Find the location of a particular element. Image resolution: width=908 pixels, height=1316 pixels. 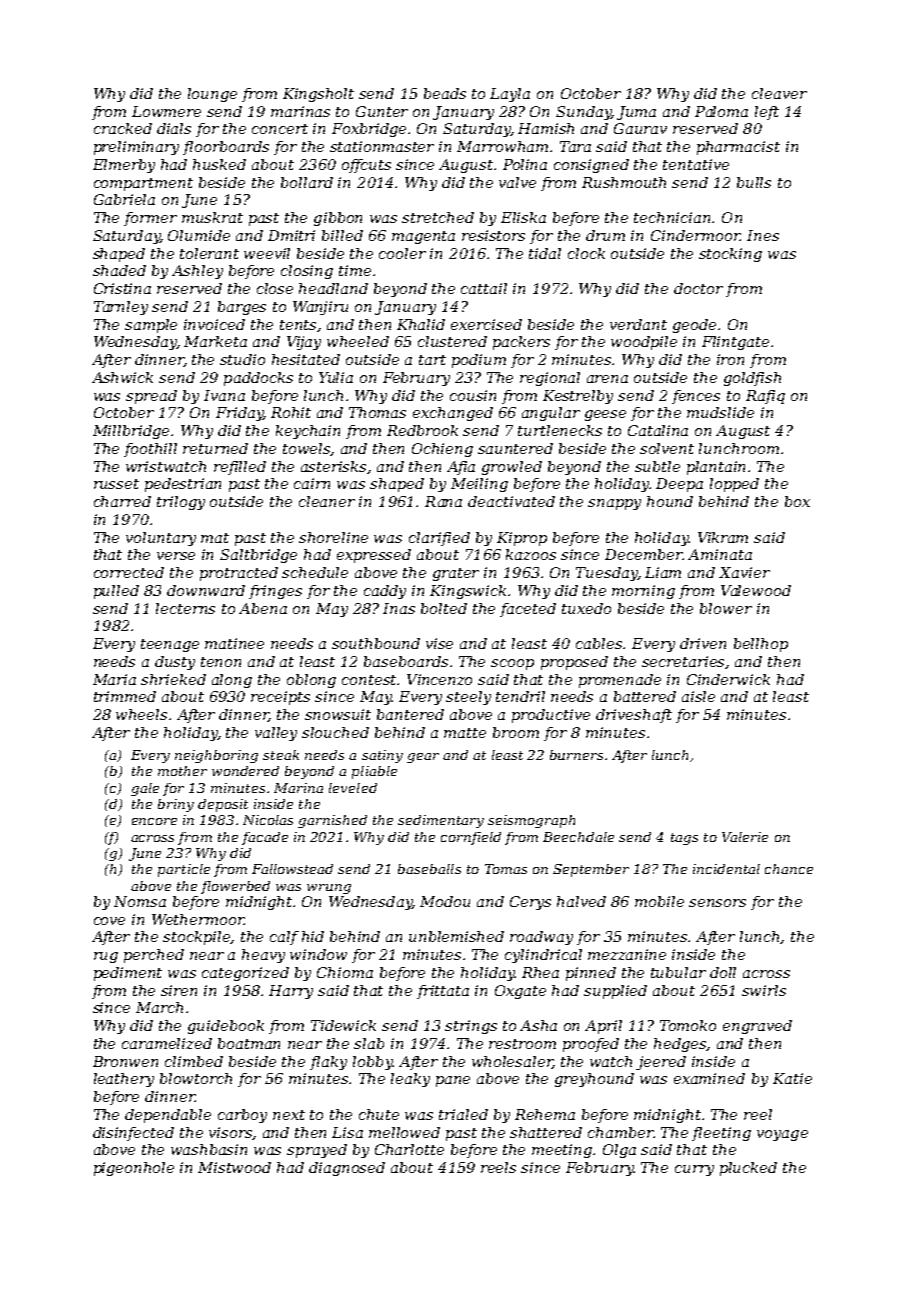

shattered is located at coordinates (546, 1132).
